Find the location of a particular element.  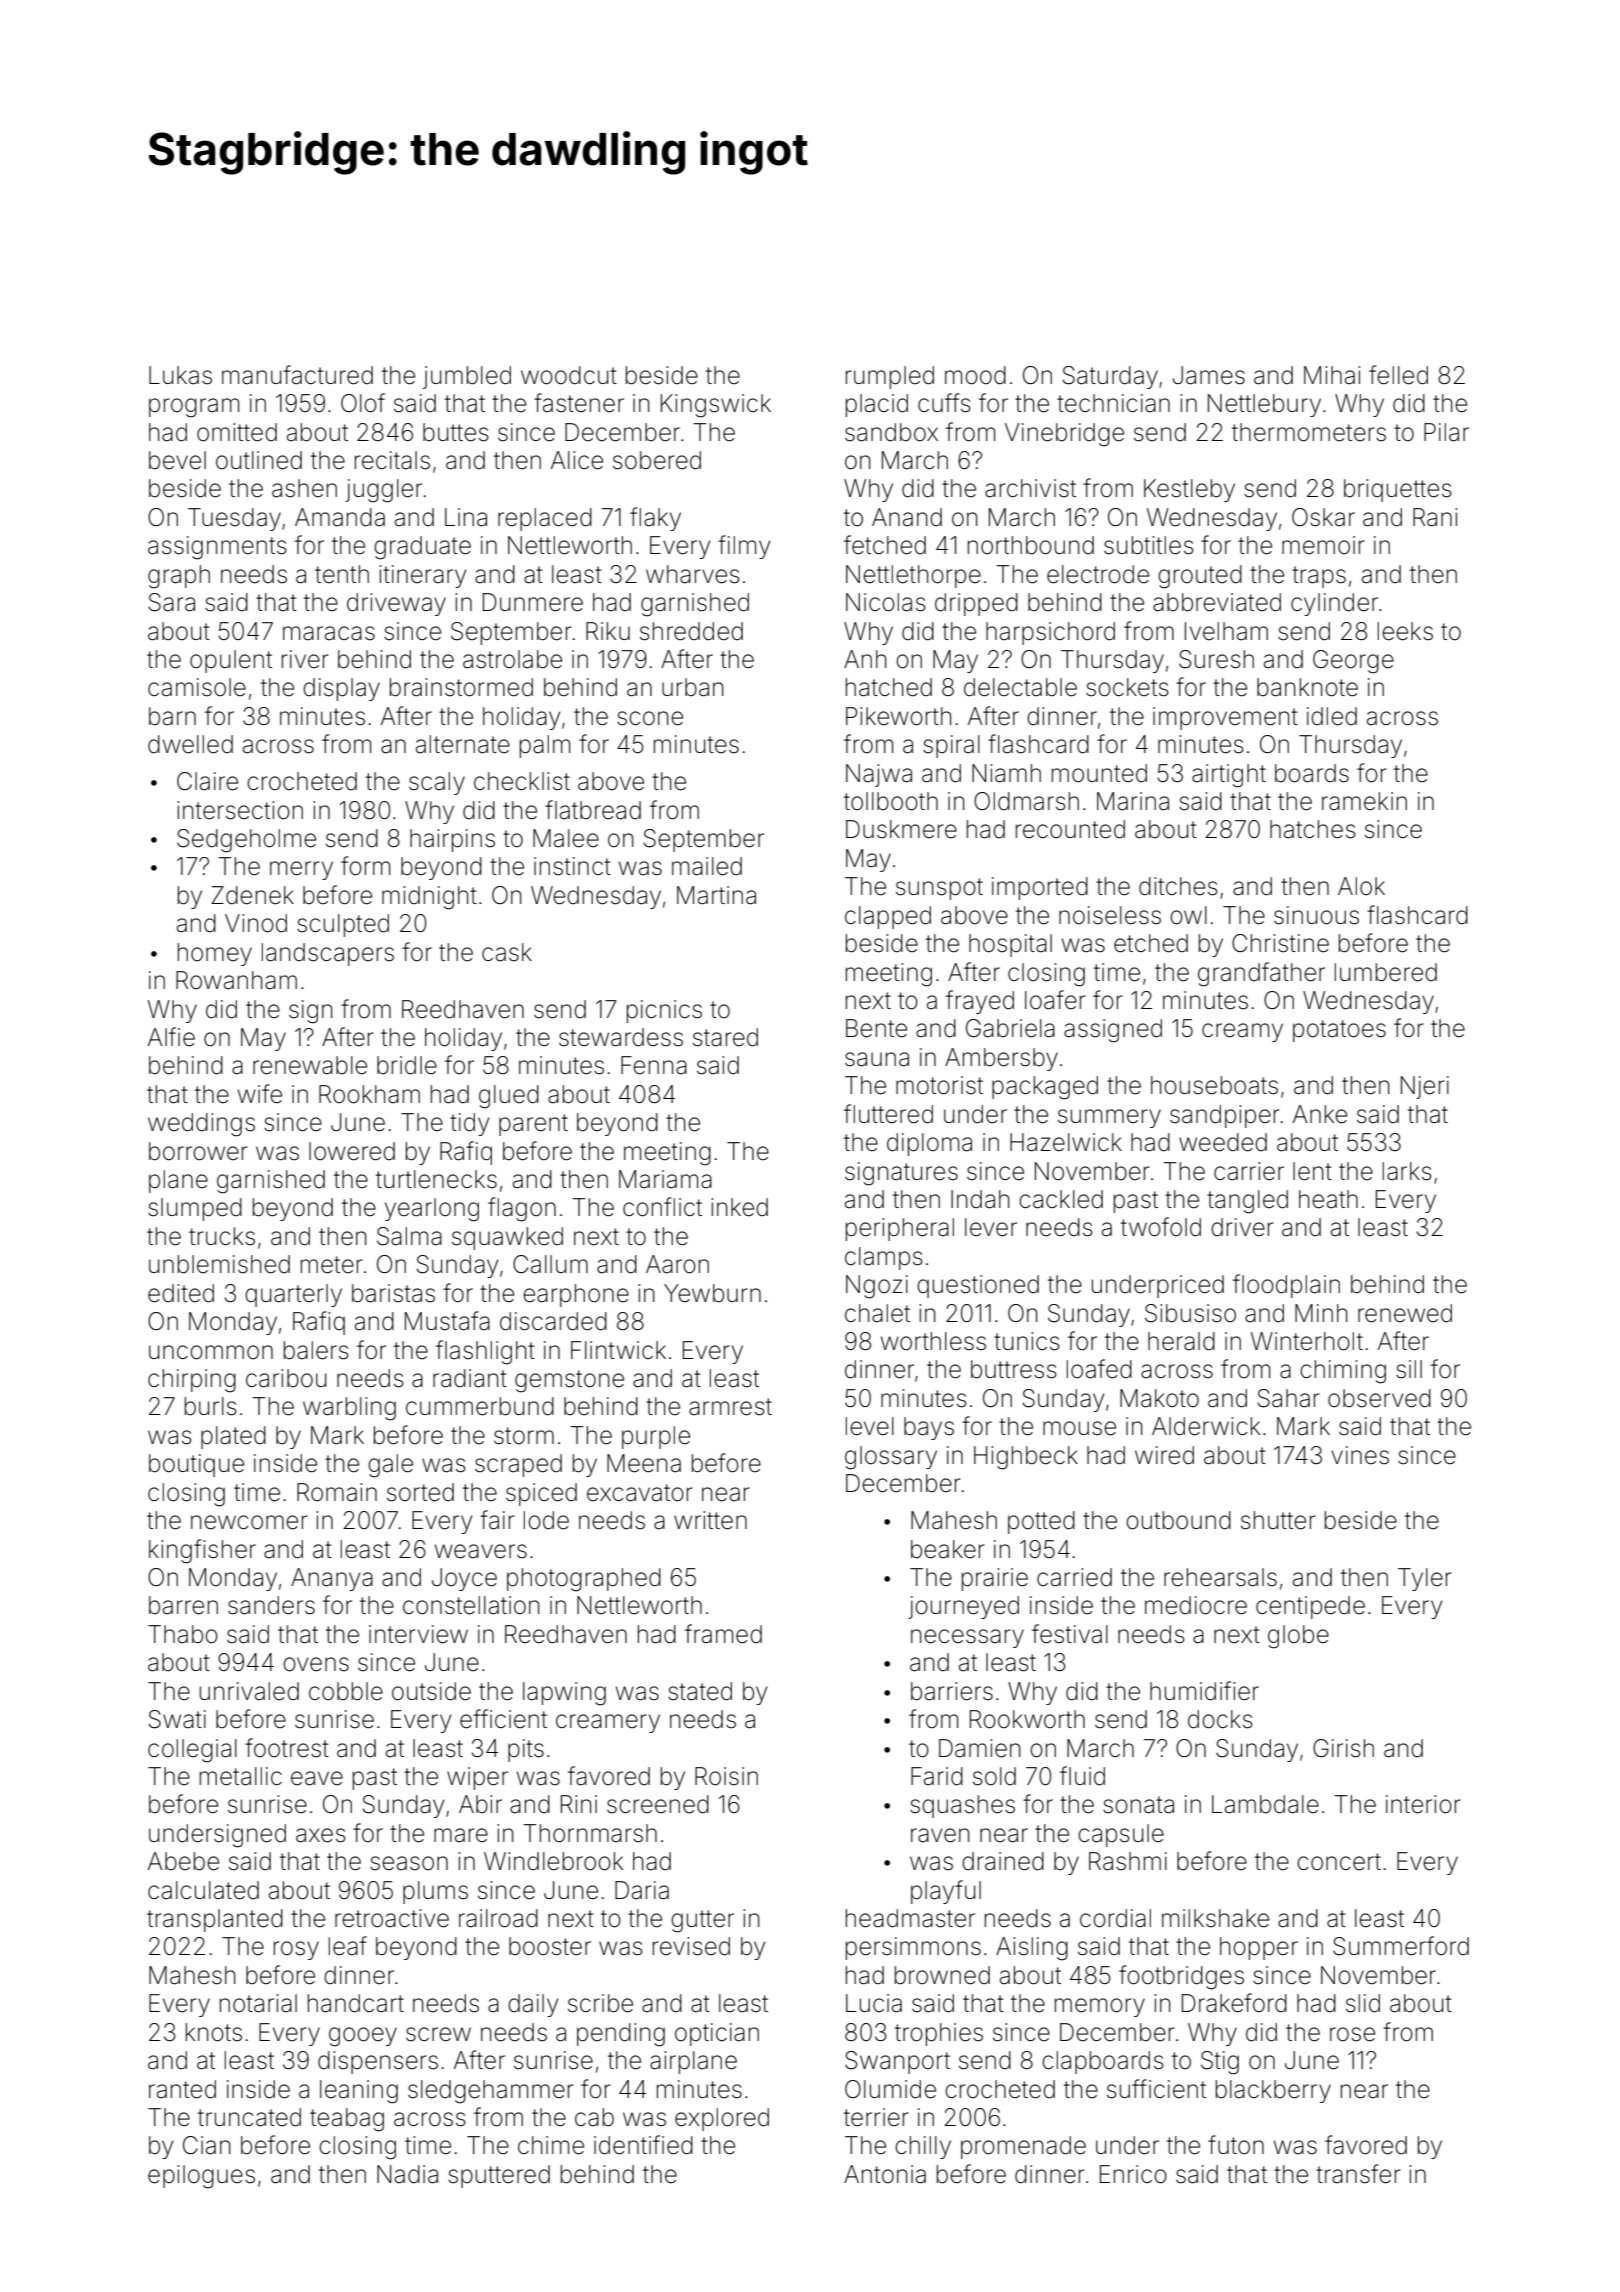

flashlight is located at coordinates (485, 1352).
